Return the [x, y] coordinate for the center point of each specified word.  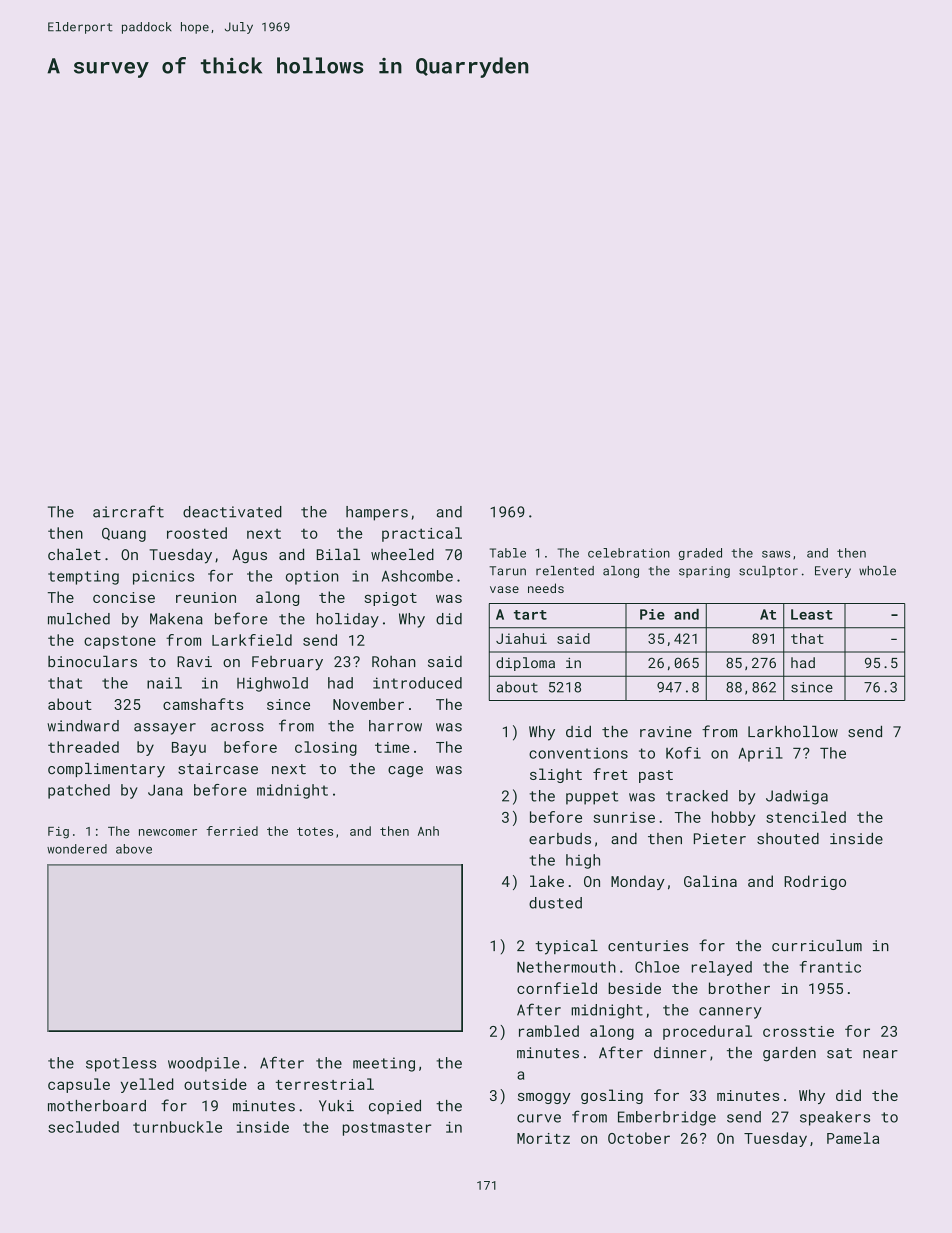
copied [395, 1107]
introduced [417, 683]
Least [812, 614]
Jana [165, 790]
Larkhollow [793, 732]
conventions [578, 753]
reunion [206, 597]
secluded [83, 1127]
